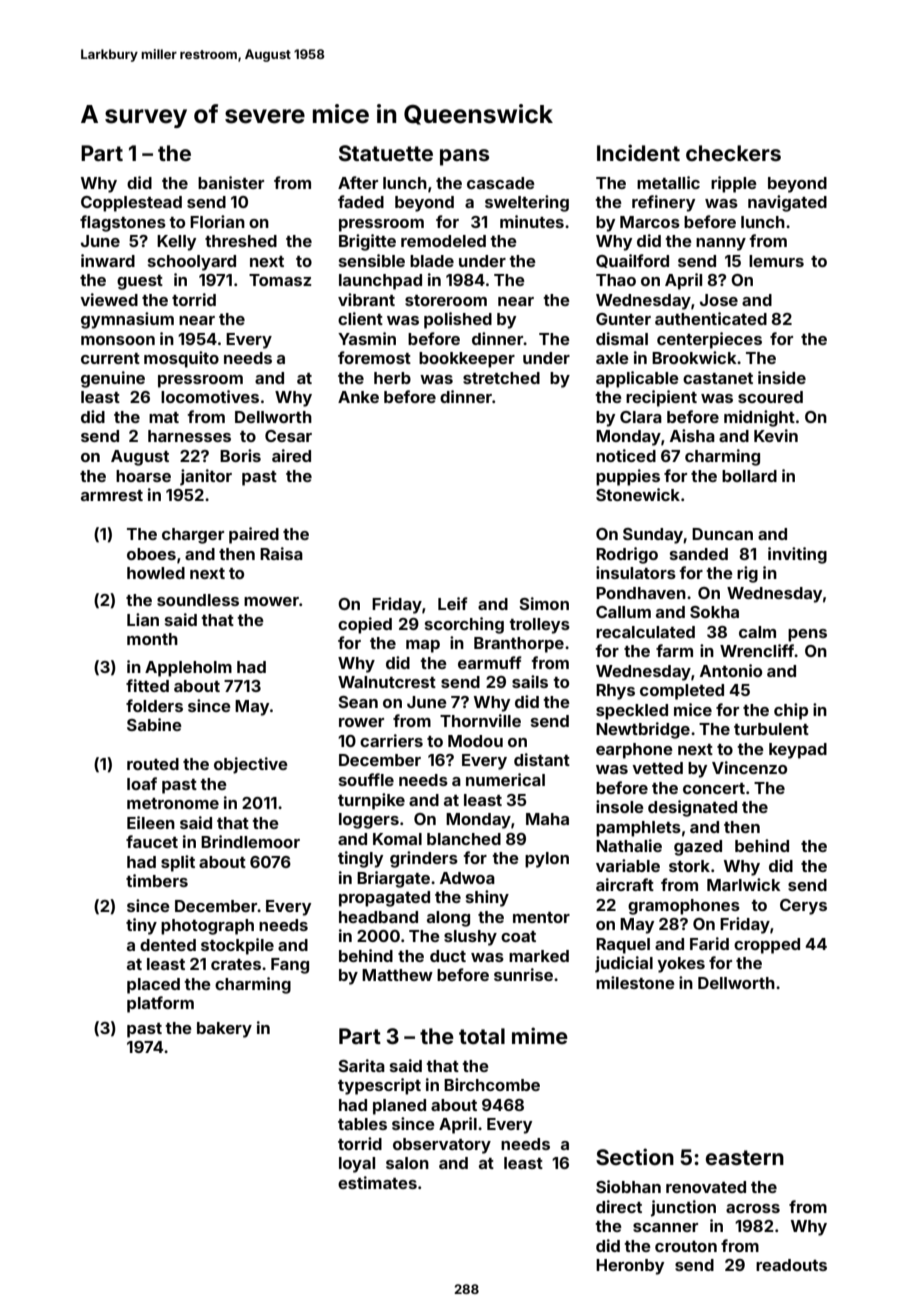 The height and width of the page is (1316, 908). I want to click on cascade, so click(501, 183).
